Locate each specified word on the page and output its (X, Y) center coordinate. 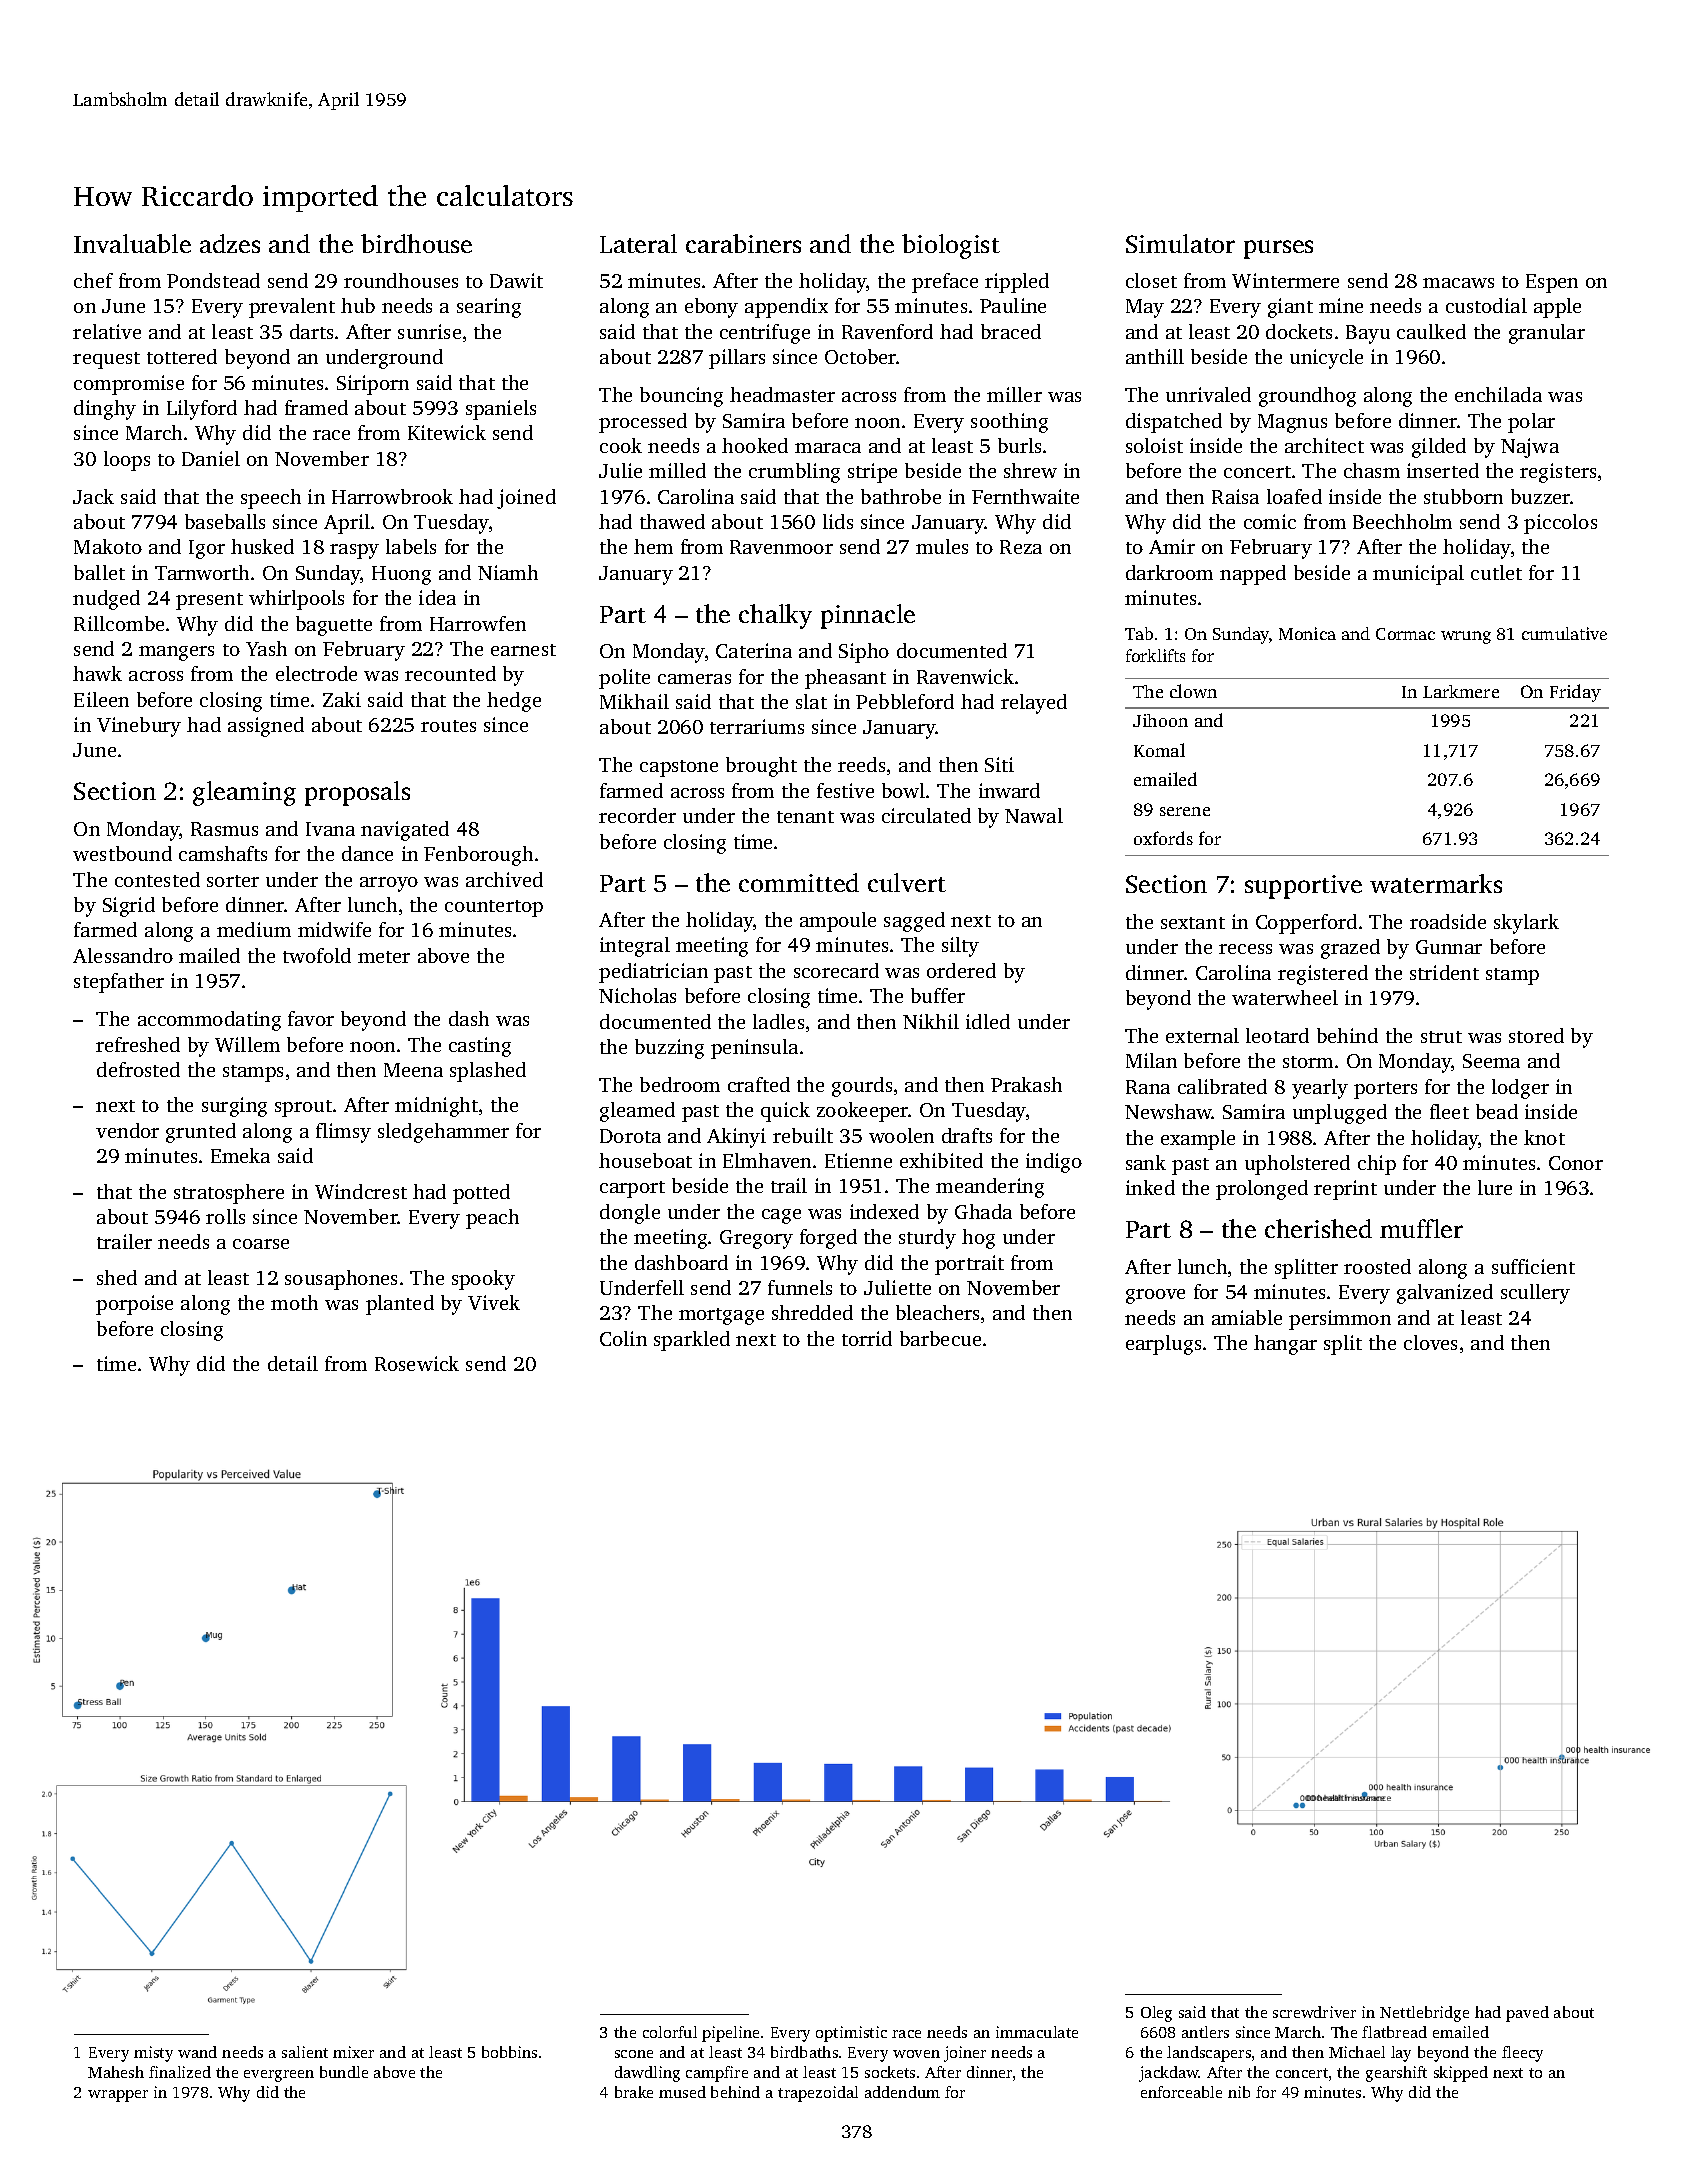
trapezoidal (818, 2094)
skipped (1461, 2074)
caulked (1431, 331)
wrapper (118, 2096)
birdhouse (416, 243)
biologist (951, 246)
